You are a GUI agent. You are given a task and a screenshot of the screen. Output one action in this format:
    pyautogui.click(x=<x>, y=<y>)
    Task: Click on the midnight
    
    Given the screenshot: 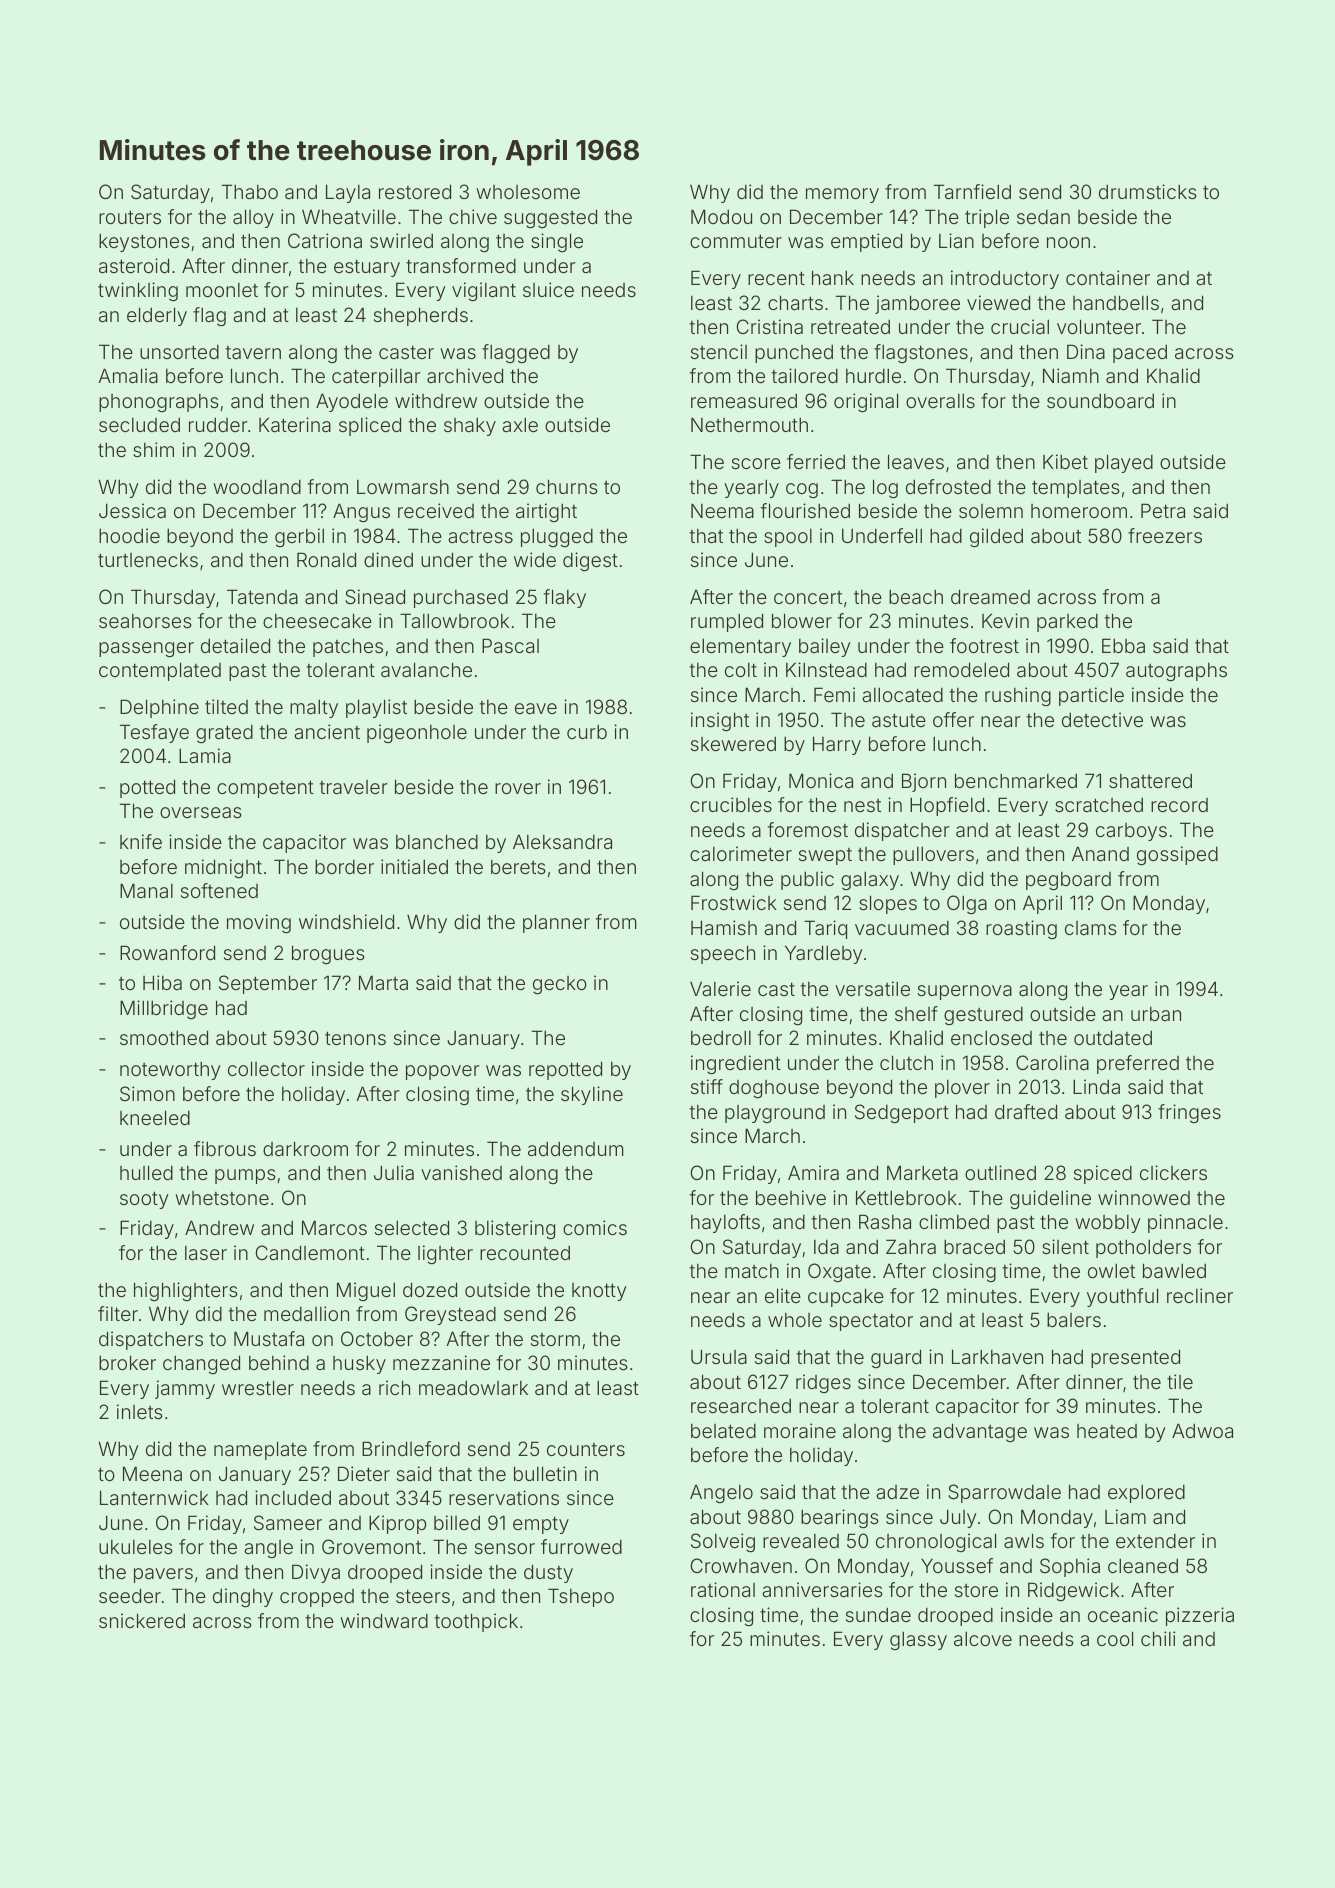 What is the action you would take?
    pyautogui.click(x=223, y=868)
